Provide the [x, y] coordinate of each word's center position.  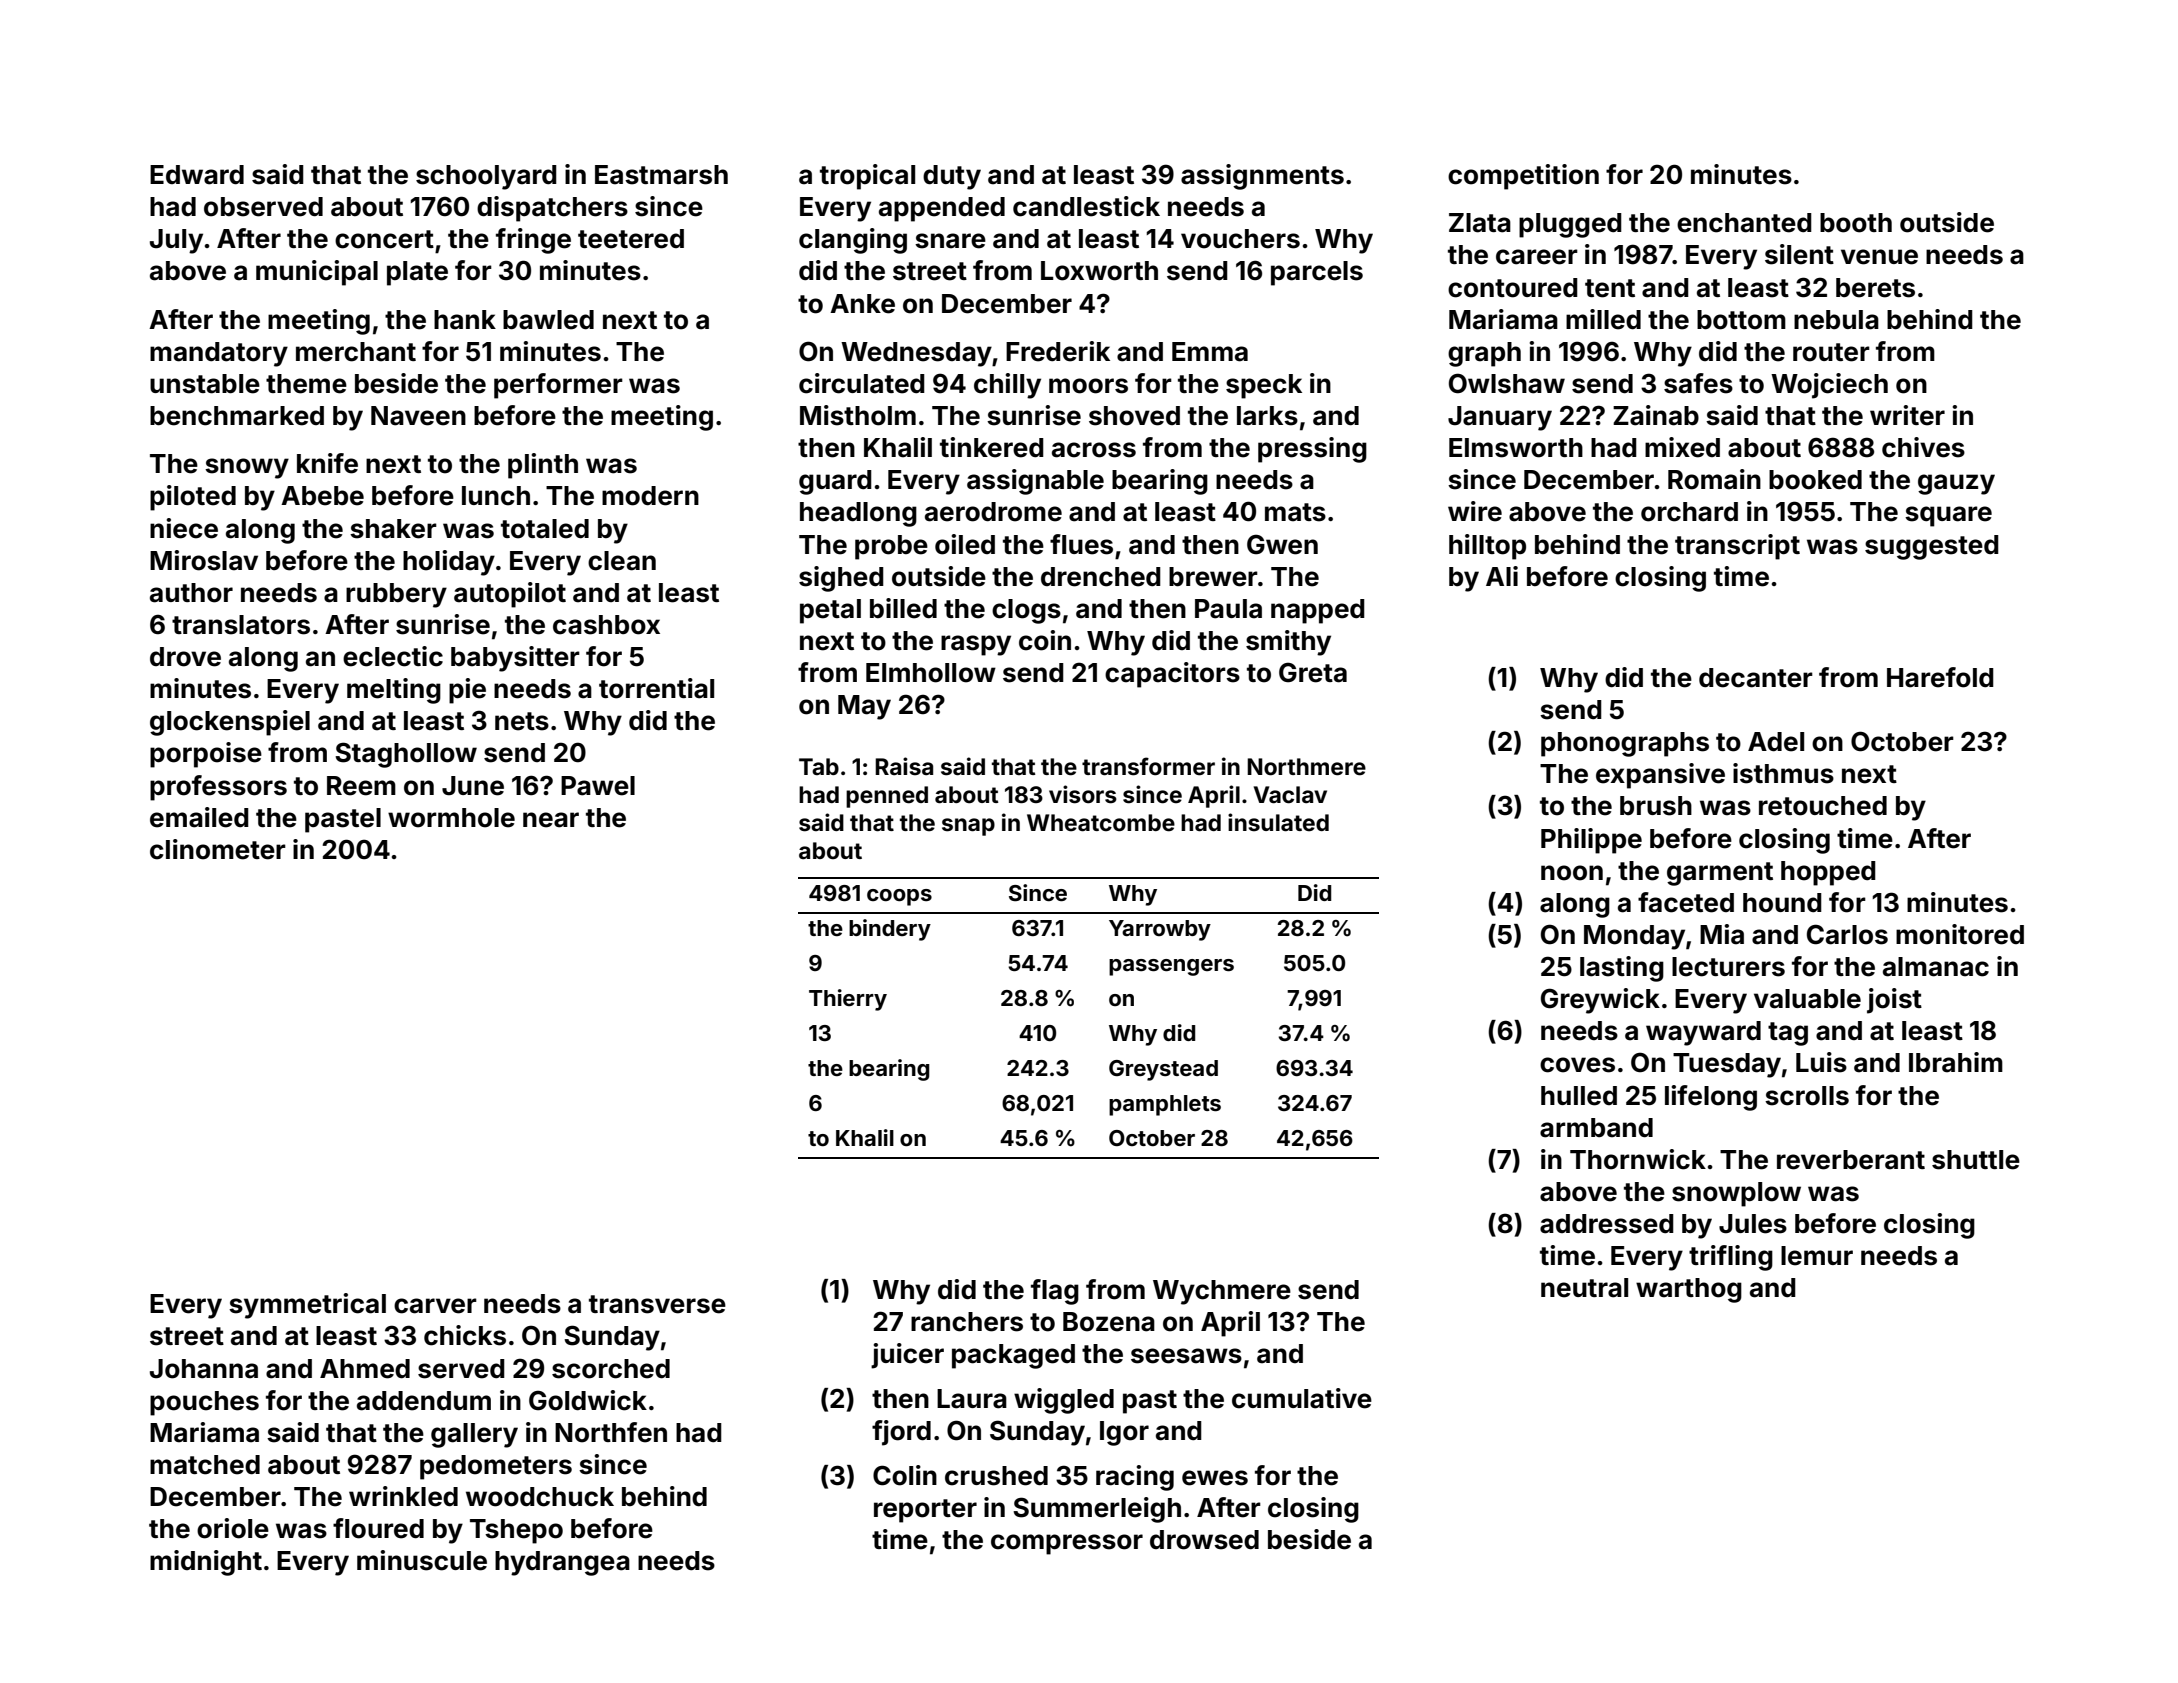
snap [968, 827]
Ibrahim [1956, 1062]
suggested [1932, 547]
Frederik [1058, 351]
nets [522, 721]
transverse [657, 1304]
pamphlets [1165, 1105]
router [1831, 352]
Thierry [848, 1000]
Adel [1776, 742]
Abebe [322, 496]
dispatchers [552, 209]
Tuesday [1727, 1065]
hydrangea [562, 1563]
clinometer [218, 849]
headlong [858, 514]
